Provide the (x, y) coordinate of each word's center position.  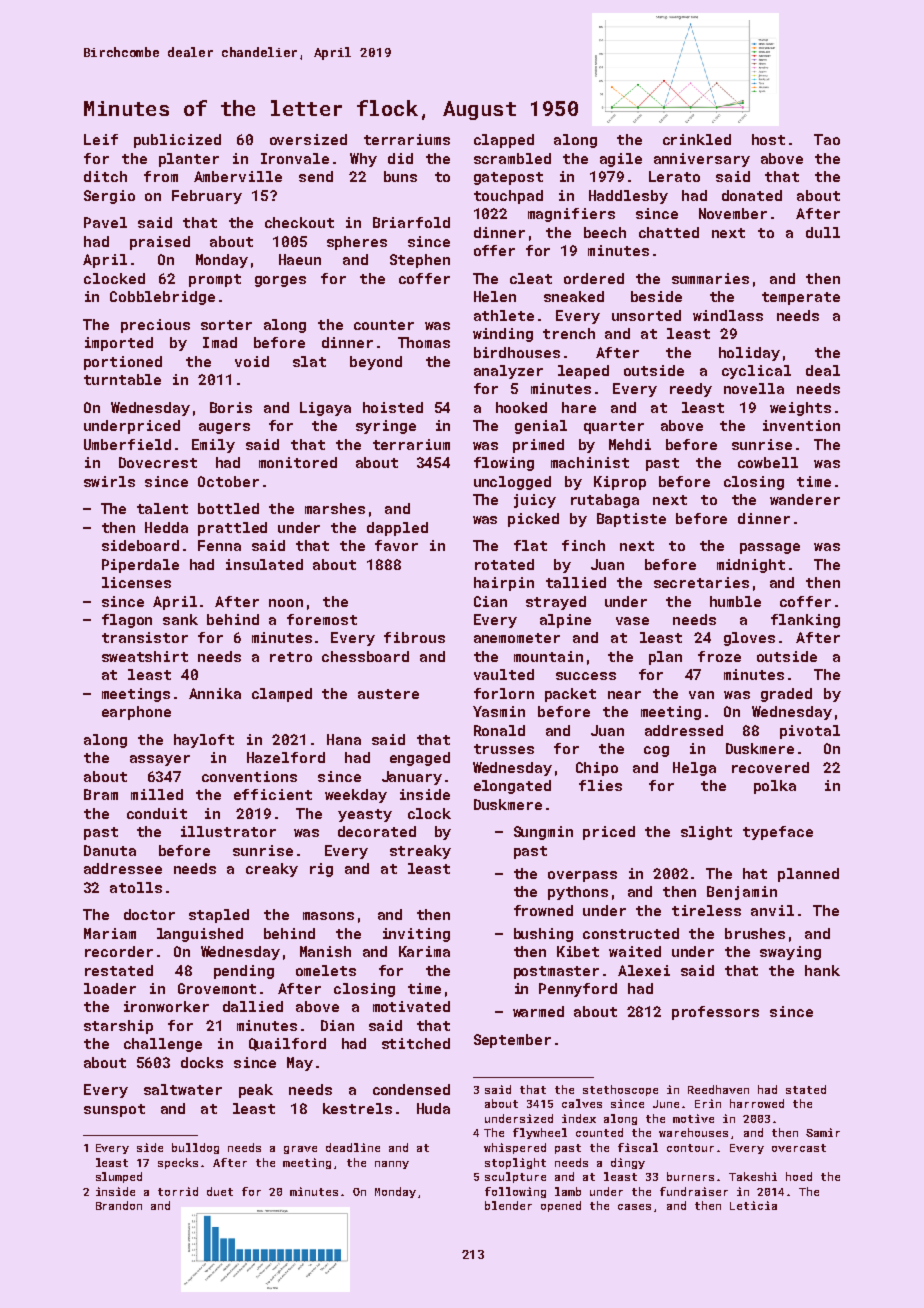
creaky (272, 870)
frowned (543, 910)
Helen (495, 296)
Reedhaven (718, 1089)
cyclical (756, 372)
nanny (392, 1165)
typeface (778, 833)
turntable (122, 379)
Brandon (119, 1205)
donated (752, 195)
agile (621, 160)
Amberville (238, 176)
